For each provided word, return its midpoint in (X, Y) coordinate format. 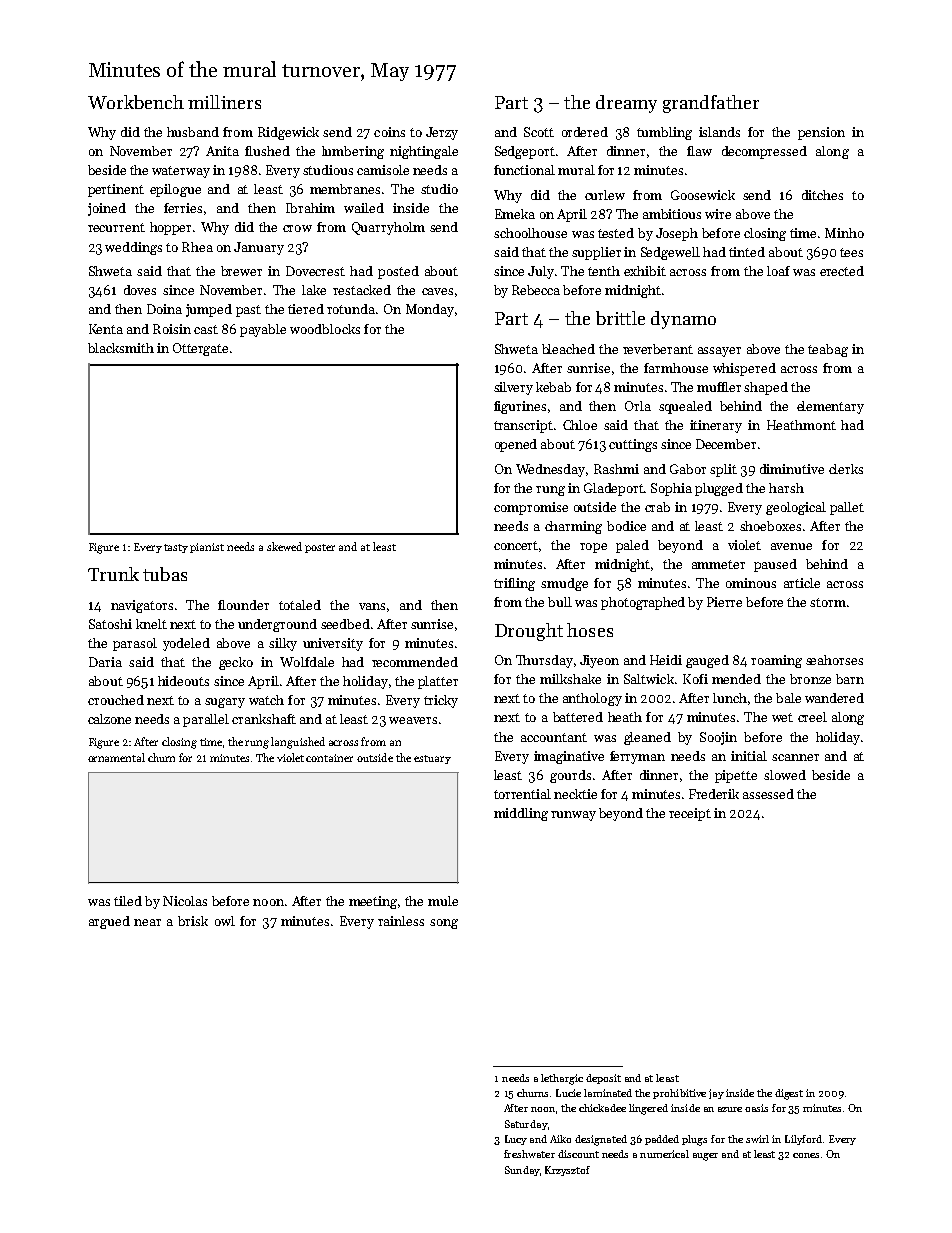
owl (225, 921)
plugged (719, 489)
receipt (690, 814)
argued (109, 922)
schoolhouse (530, 233)
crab (657, 507)
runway (573, 816)
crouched (116, 700)
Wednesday (550, 470)
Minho (844, 233)
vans (372, 606)
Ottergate (200, 349)
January (259, 248)
